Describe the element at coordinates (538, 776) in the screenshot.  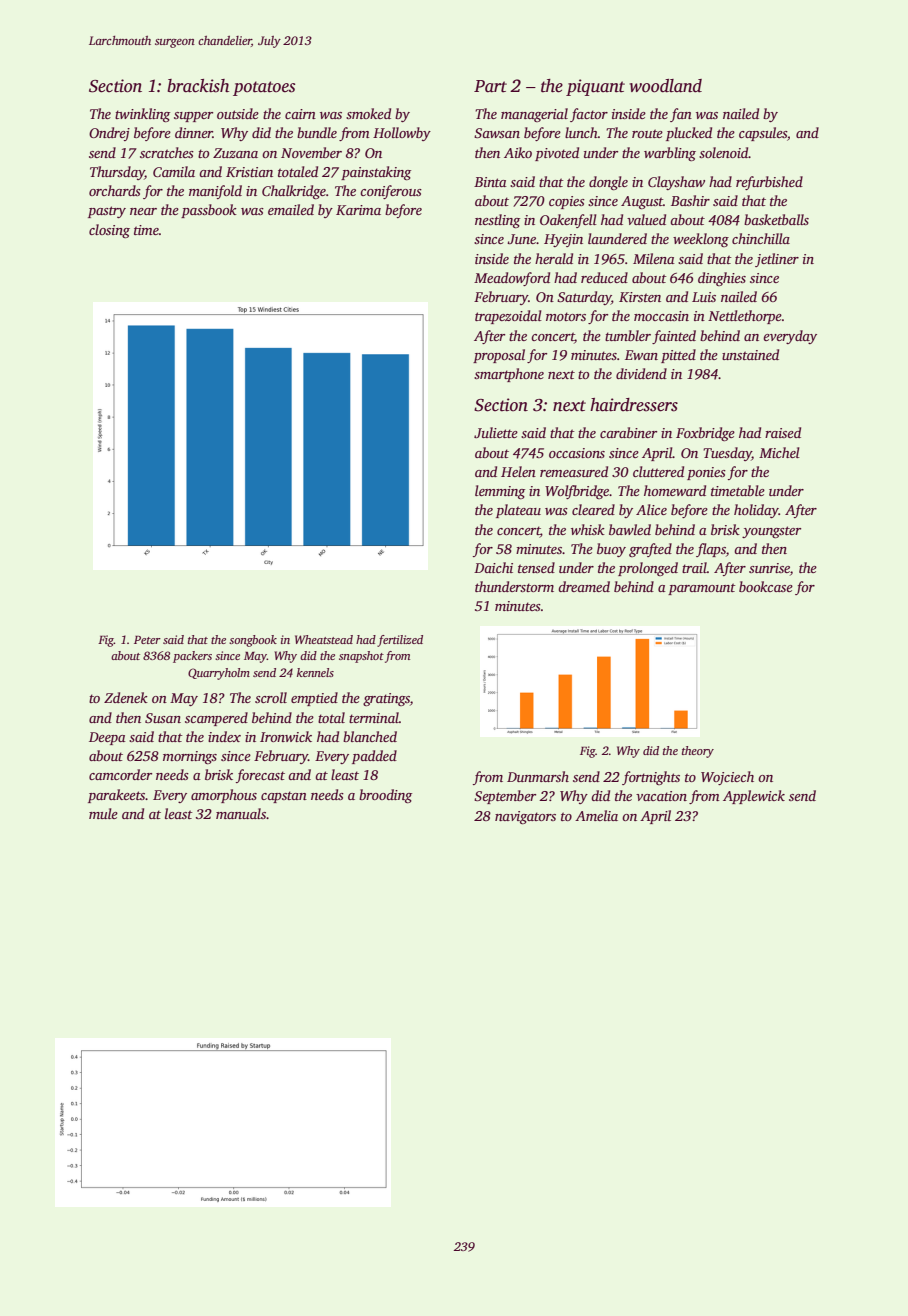
I see `Dunmarsh` at that location.
